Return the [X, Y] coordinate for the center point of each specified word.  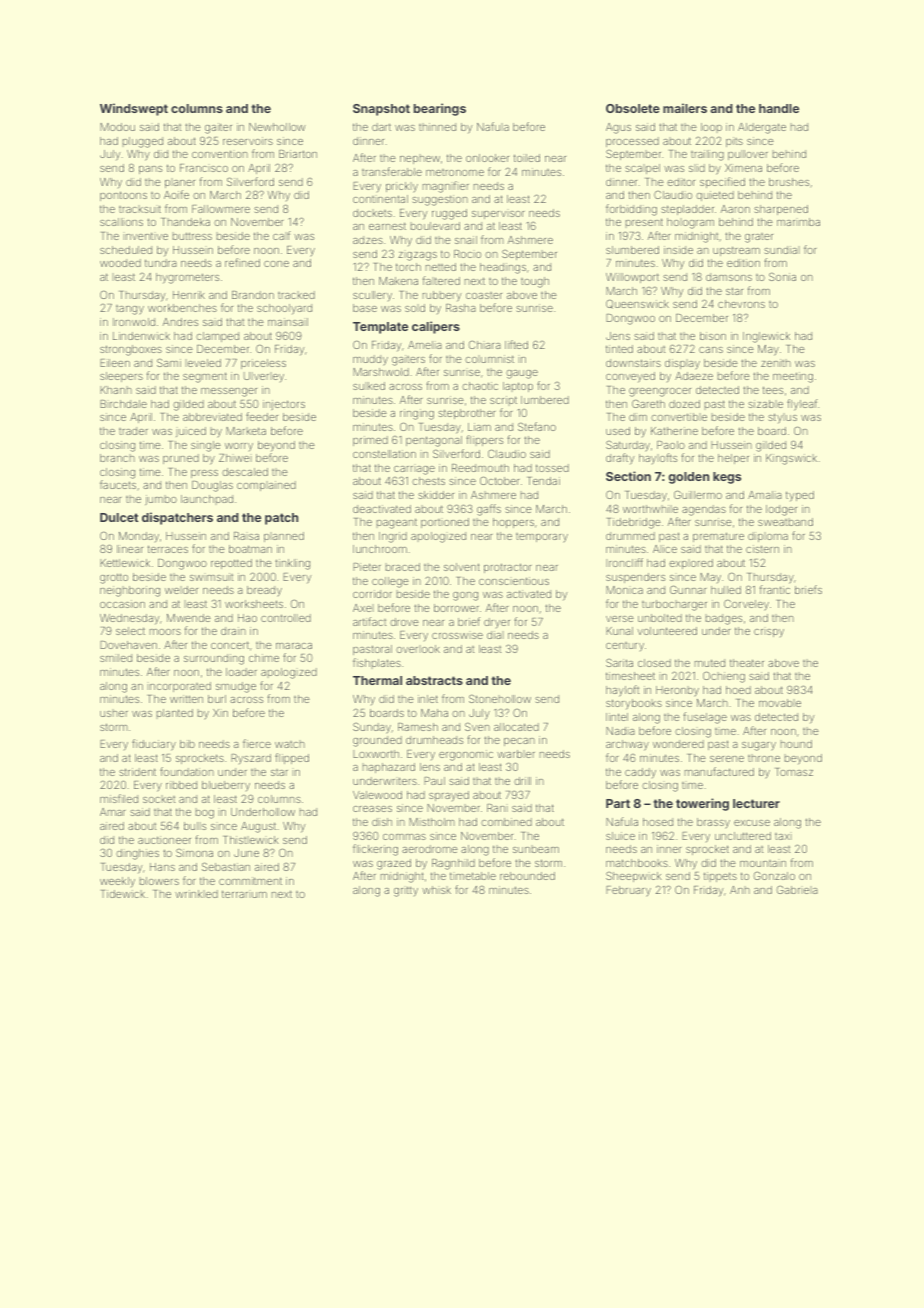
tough [535, 282]
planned [284, 537]
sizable [765, 404]
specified [722, 182]
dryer [497, 623]
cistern [762, 549]
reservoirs [248, 141]
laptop [518, 387]
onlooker [487, 158]
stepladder [687, 210]
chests [428, 481]
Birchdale [123, 404]
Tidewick [123, 894]
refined [242, 262]
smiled [116, 658]
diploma [768, 537]
